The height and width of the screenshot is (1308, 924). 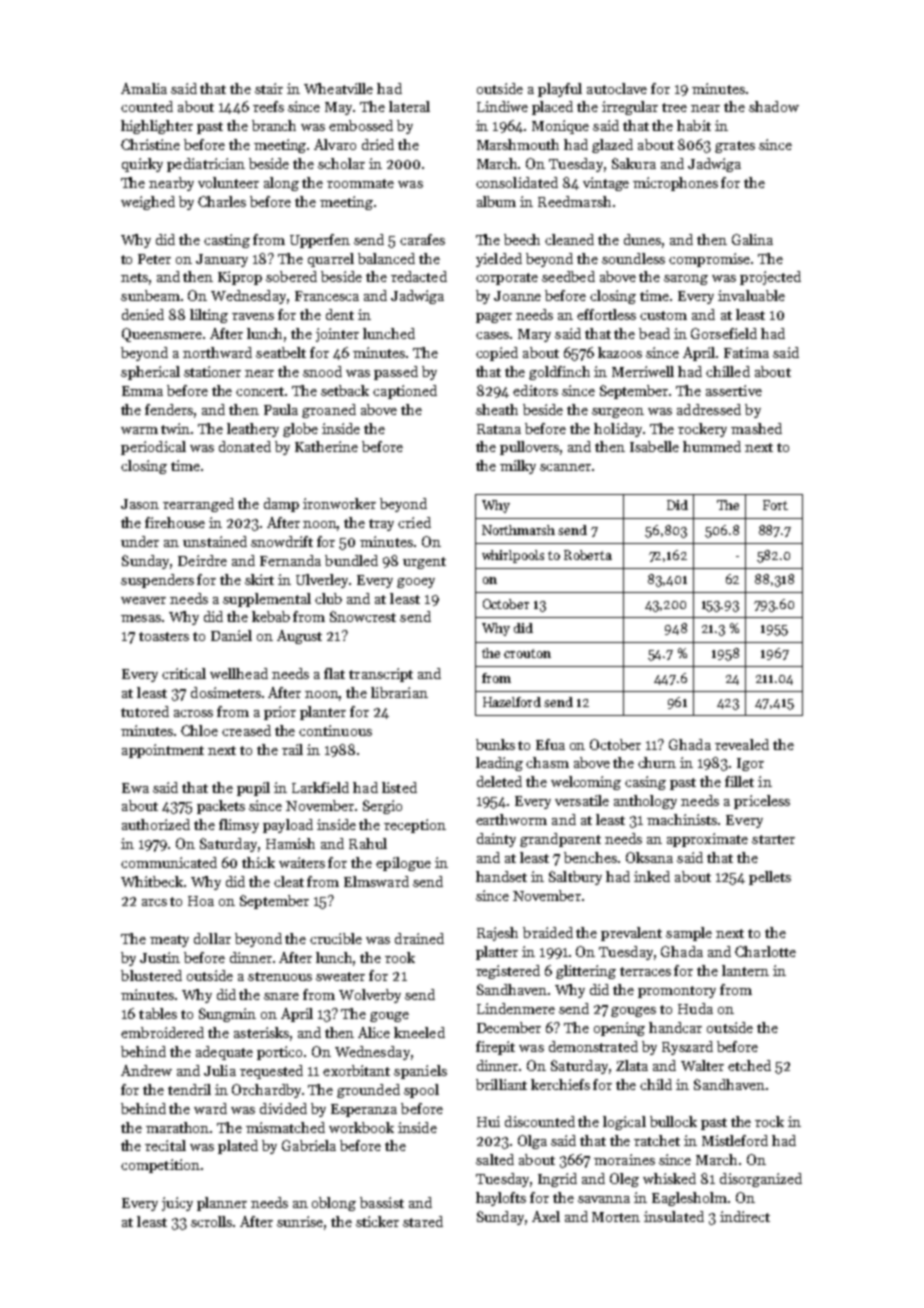 What do you see at coordinates (527, 653) in the screenshot?
I see `crouton` at bounding box center [527, 653].
